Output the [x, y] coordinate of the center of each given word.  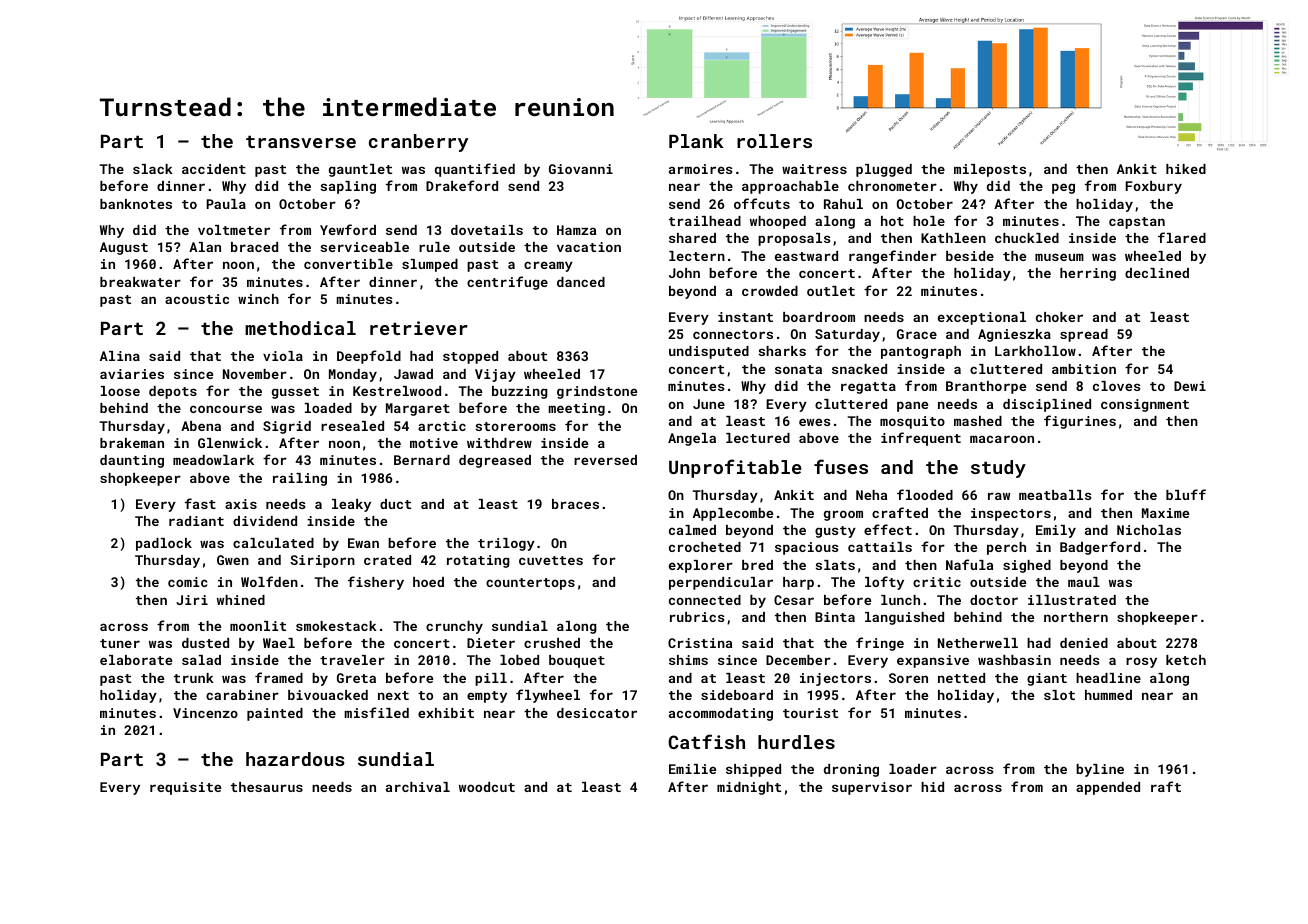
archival [418, 787]
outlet [831, 291]
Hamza [576, 230]
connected [705, 600]
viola [283, 356]
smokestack [336, 626]
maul [1084, 582]
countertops [530, 584]
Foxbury [1153, 187]
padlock [164, 544]
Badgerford [1100, 548]
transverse [301, 142]
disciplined [1047, 405]
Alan [205, 247]
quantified [475, 170]
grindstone [597, 392]
